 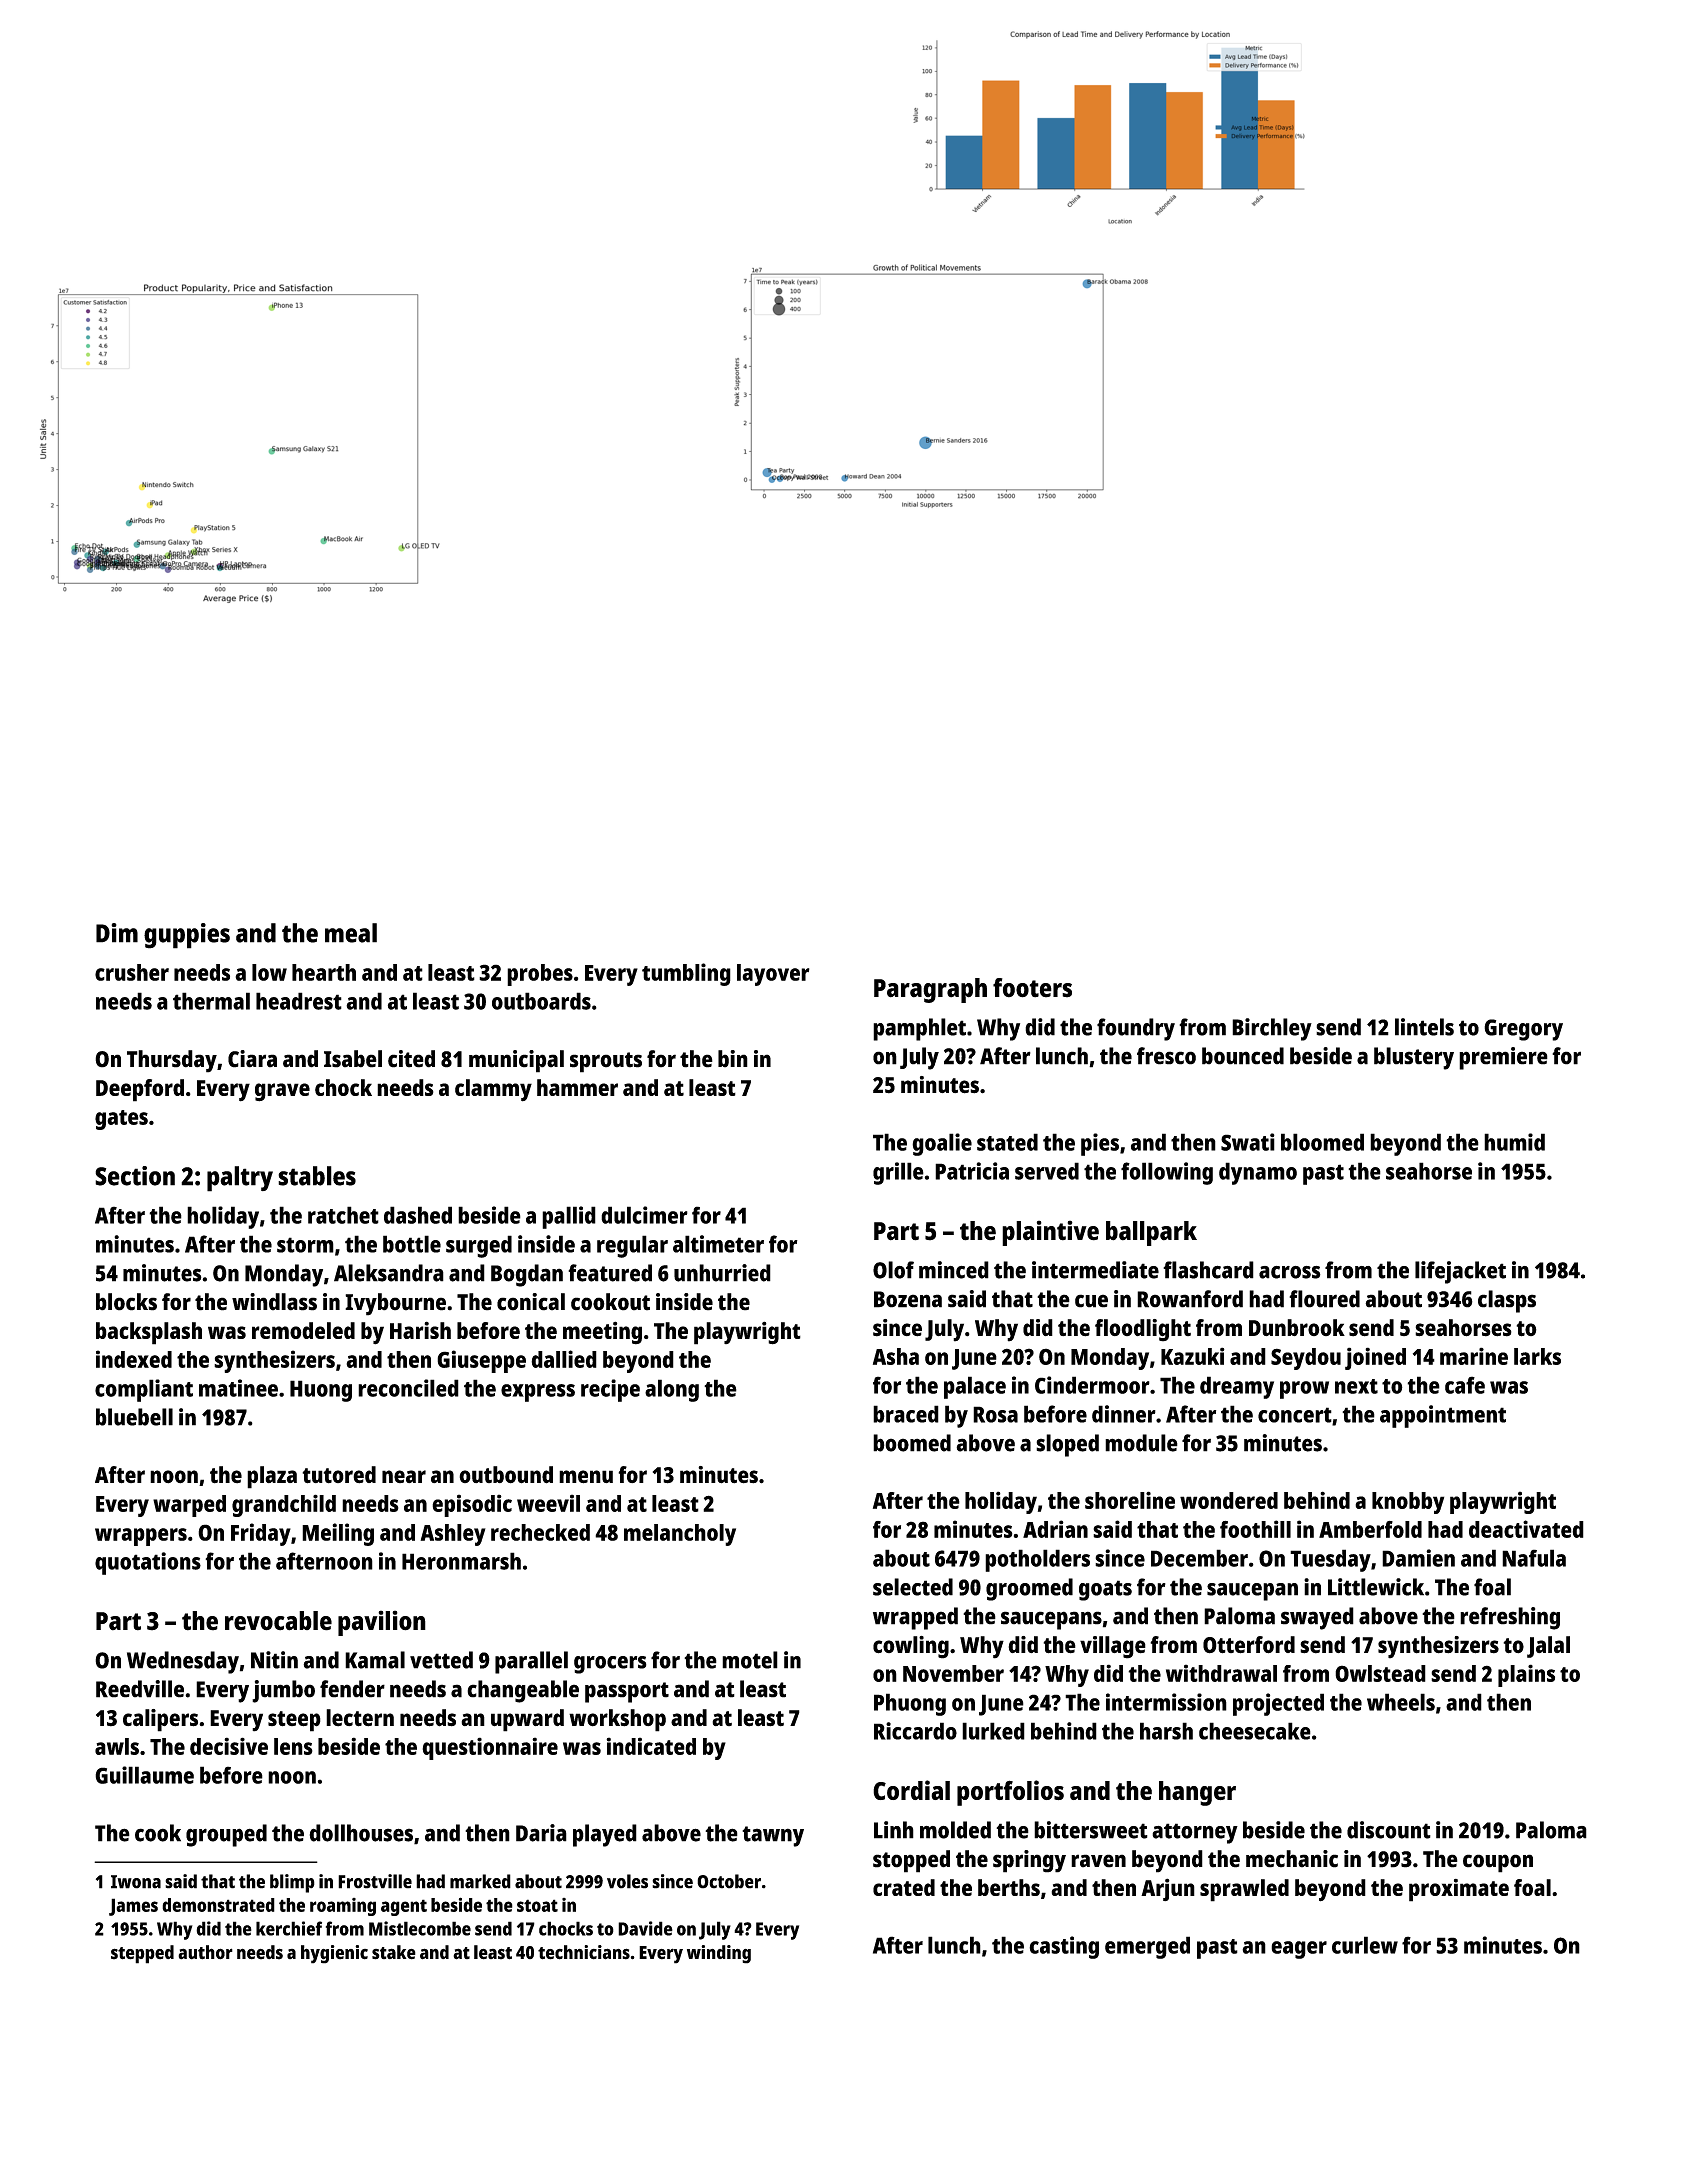 What do you see at coordinates (1010, 1793) in the screenshot?
I see `portfolios` at bounding box center [1010, 1793].
